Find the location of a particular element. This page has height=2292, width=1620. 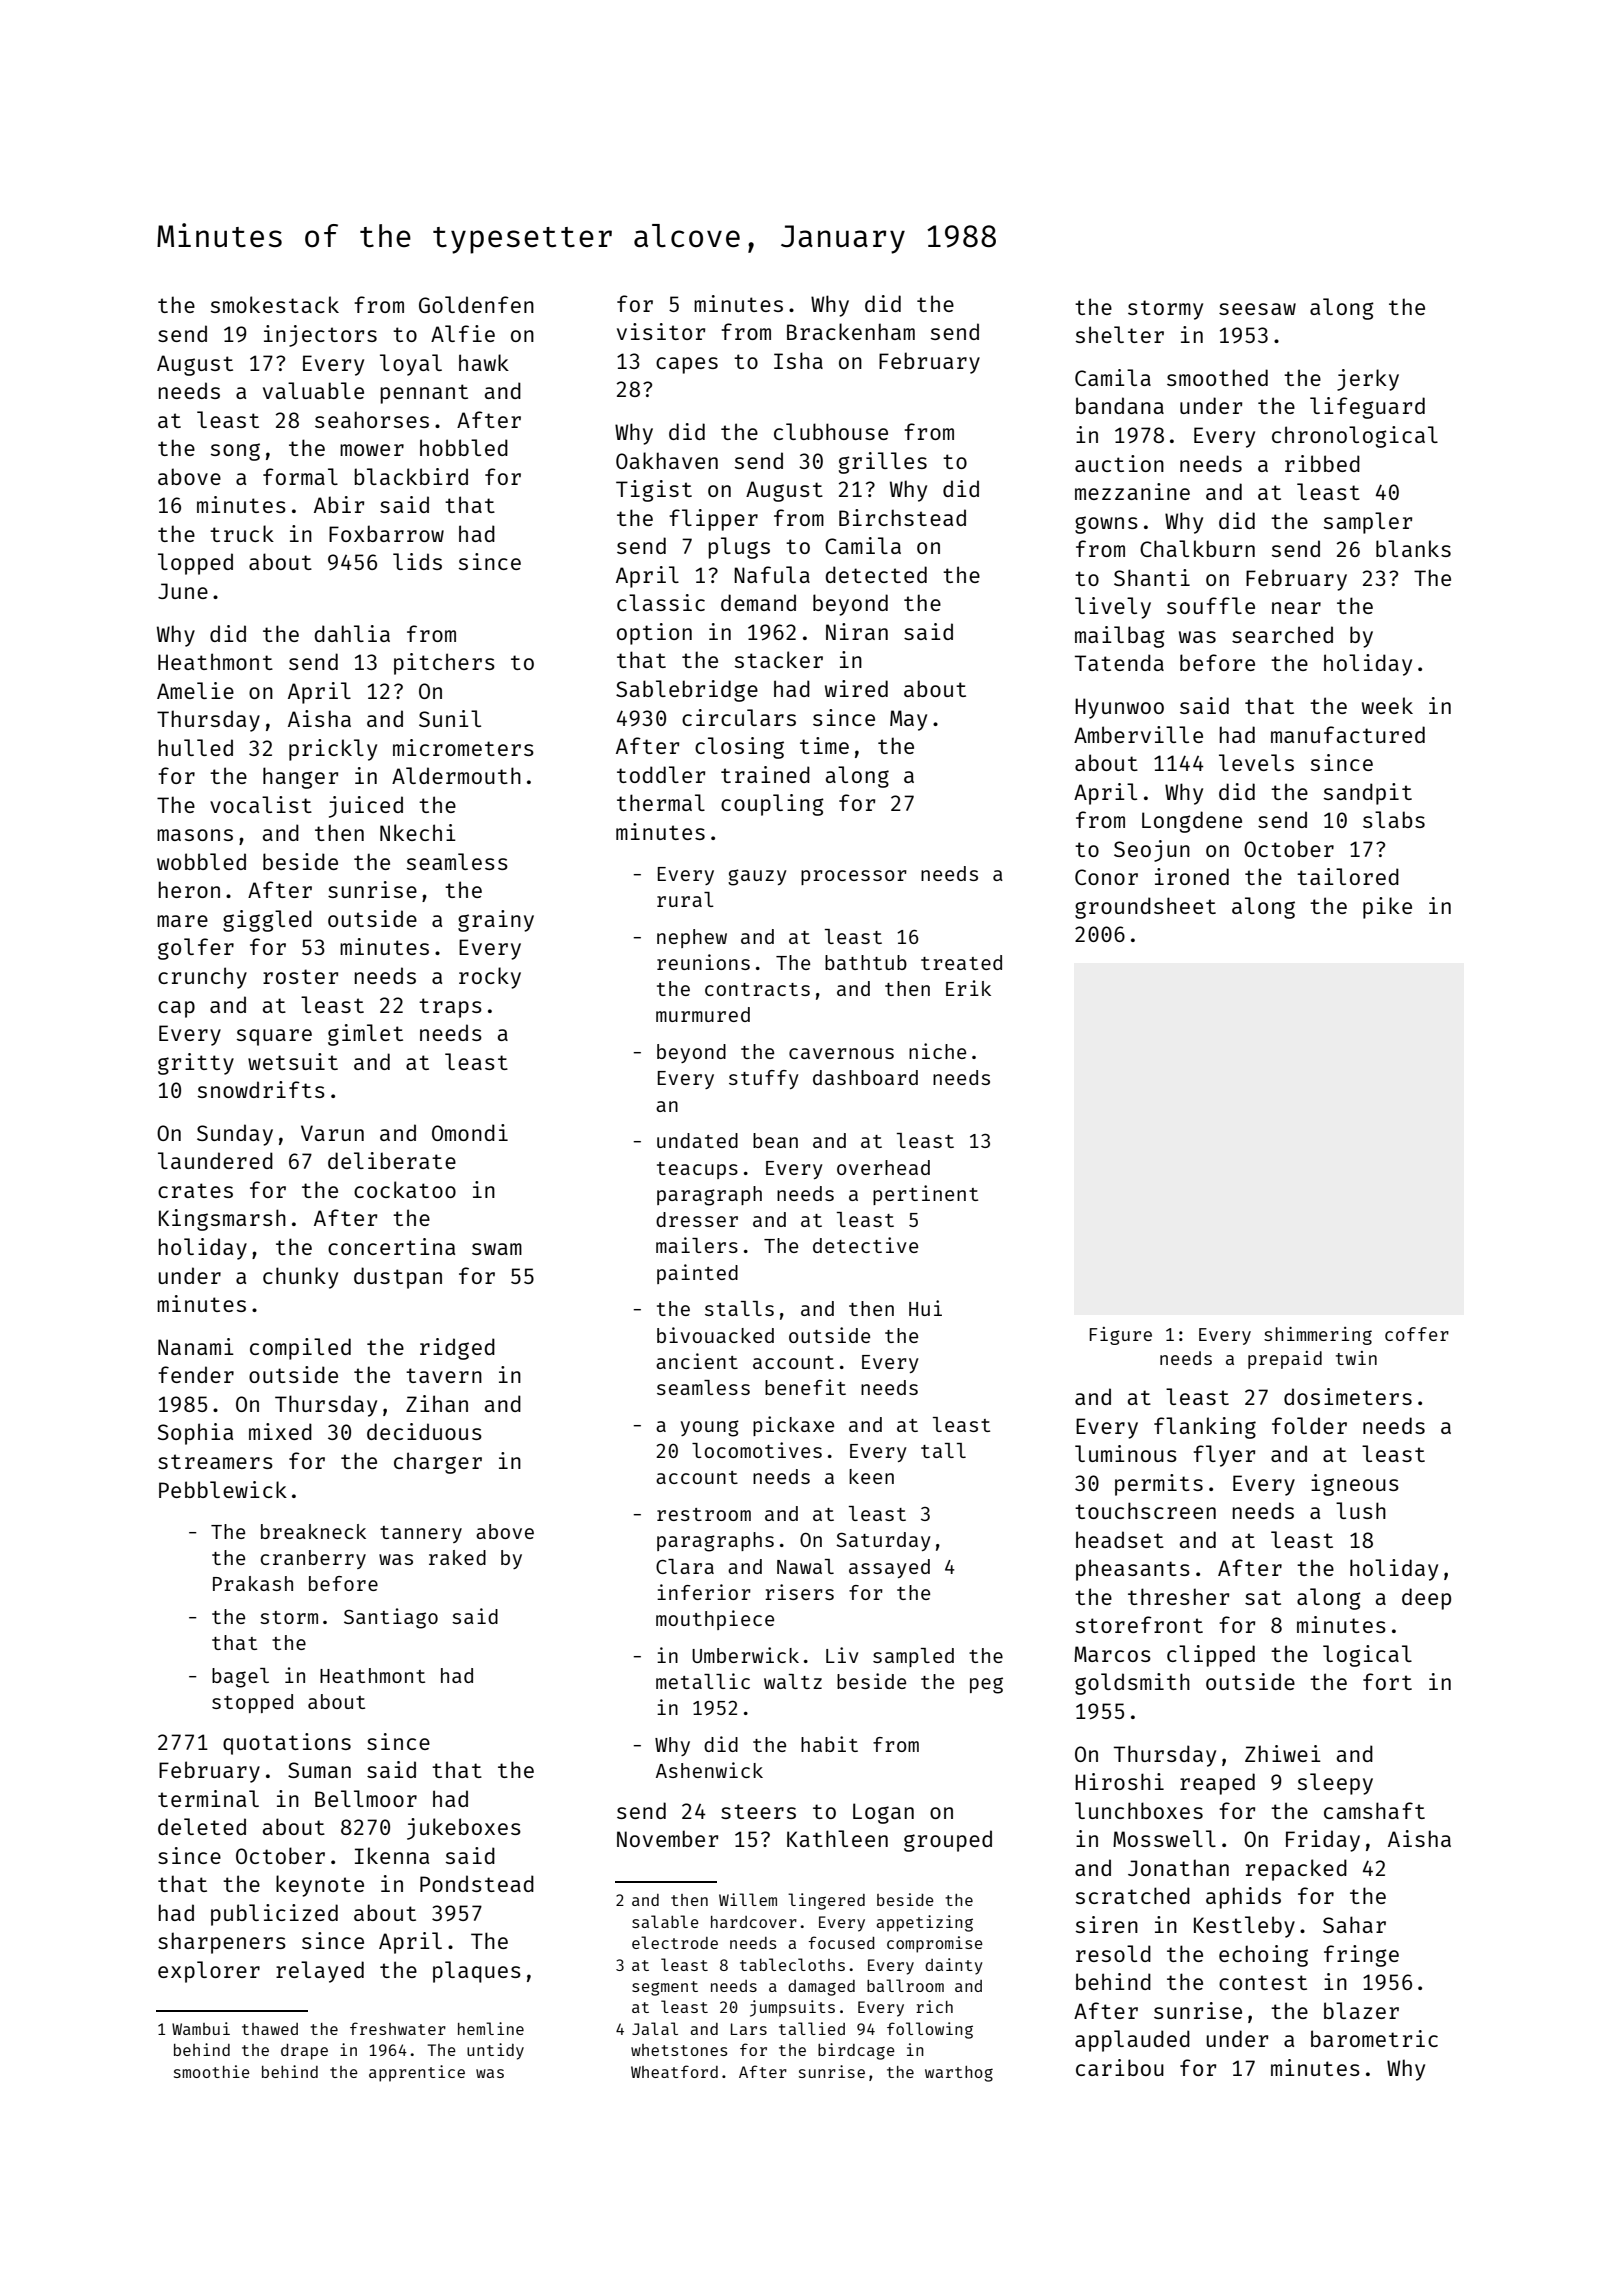

hobbled is located at coordinates (464, 447).
